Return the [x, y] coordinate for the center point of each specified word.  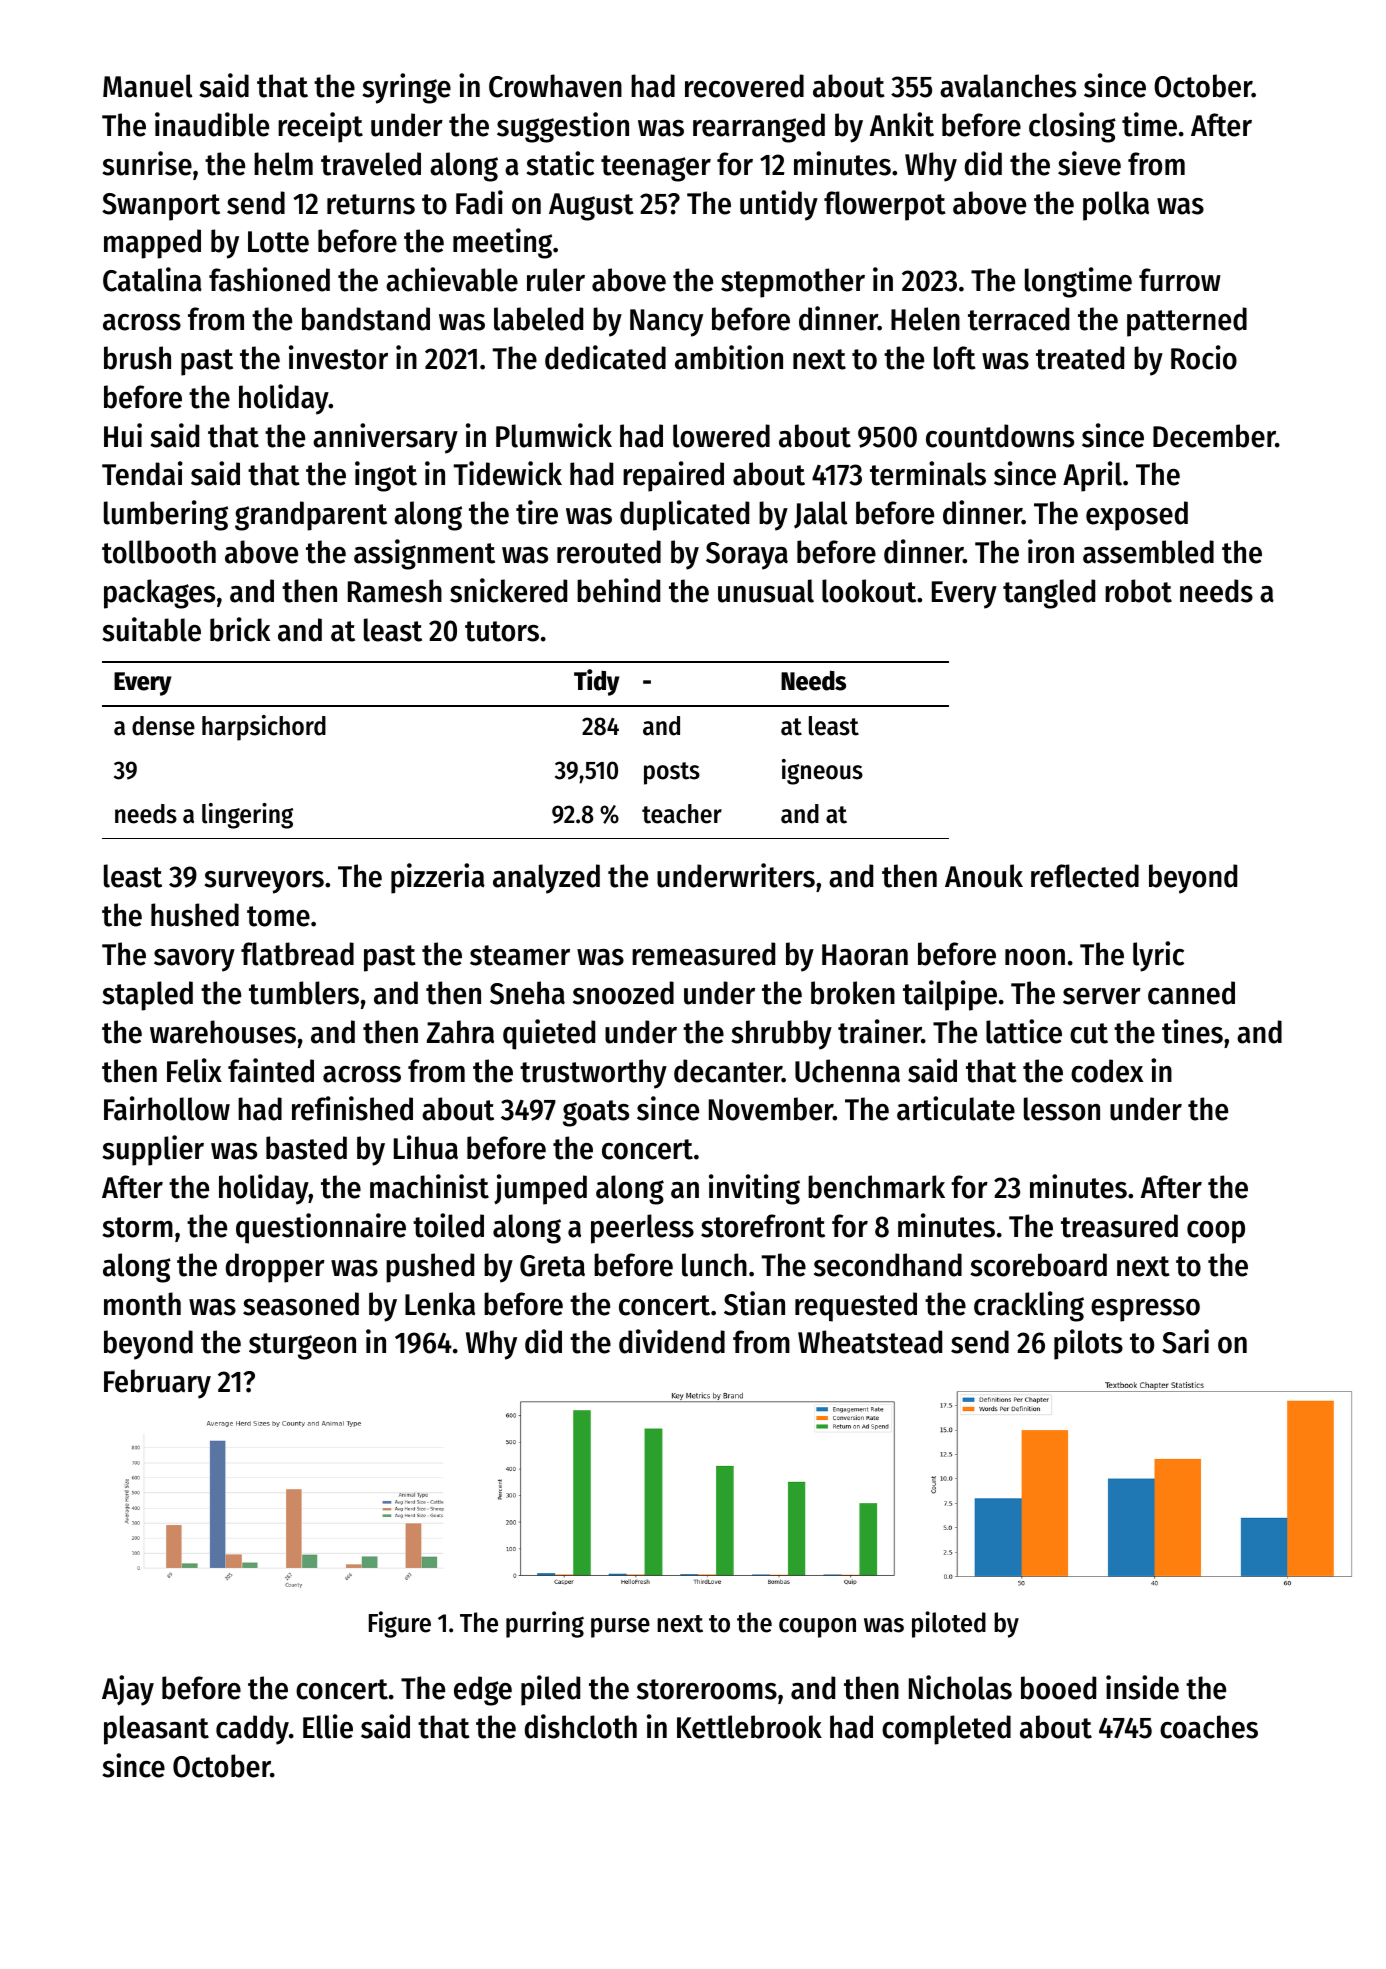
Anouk [984, 876]
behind [618, 590]
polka [1116, 206]
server [1102, 996]
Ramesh [395, 591]
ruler [556, 280]
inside [1142, 1687]
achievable [452, 279]
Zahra [460, 1032]
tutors [502, 631]
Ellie [328, 1726]
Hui [123, 435]
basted [306, 1148]
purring [545, 1624]
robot [1138, 591]
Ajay [128, 1690]
